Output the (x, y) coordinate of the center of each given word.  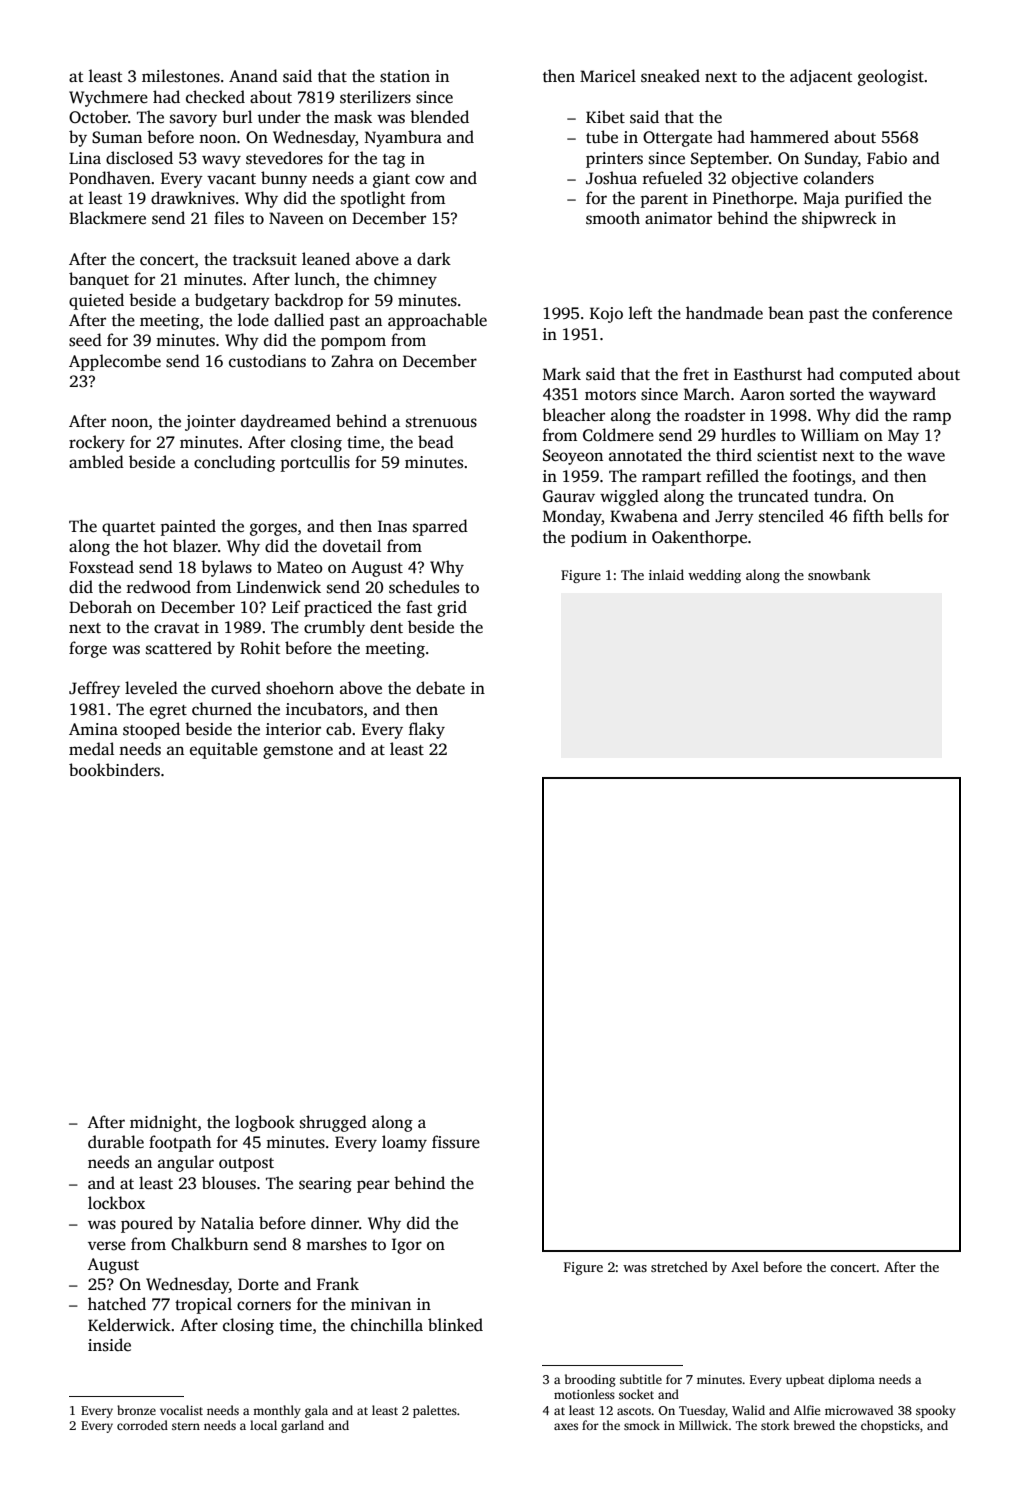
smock (642, 1425)
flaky (427, 730)
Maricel (608, 76)
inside (109, 1345)
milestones (181, 76)
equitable (224, 750)
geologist (891, 77)
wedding (714, 576)
